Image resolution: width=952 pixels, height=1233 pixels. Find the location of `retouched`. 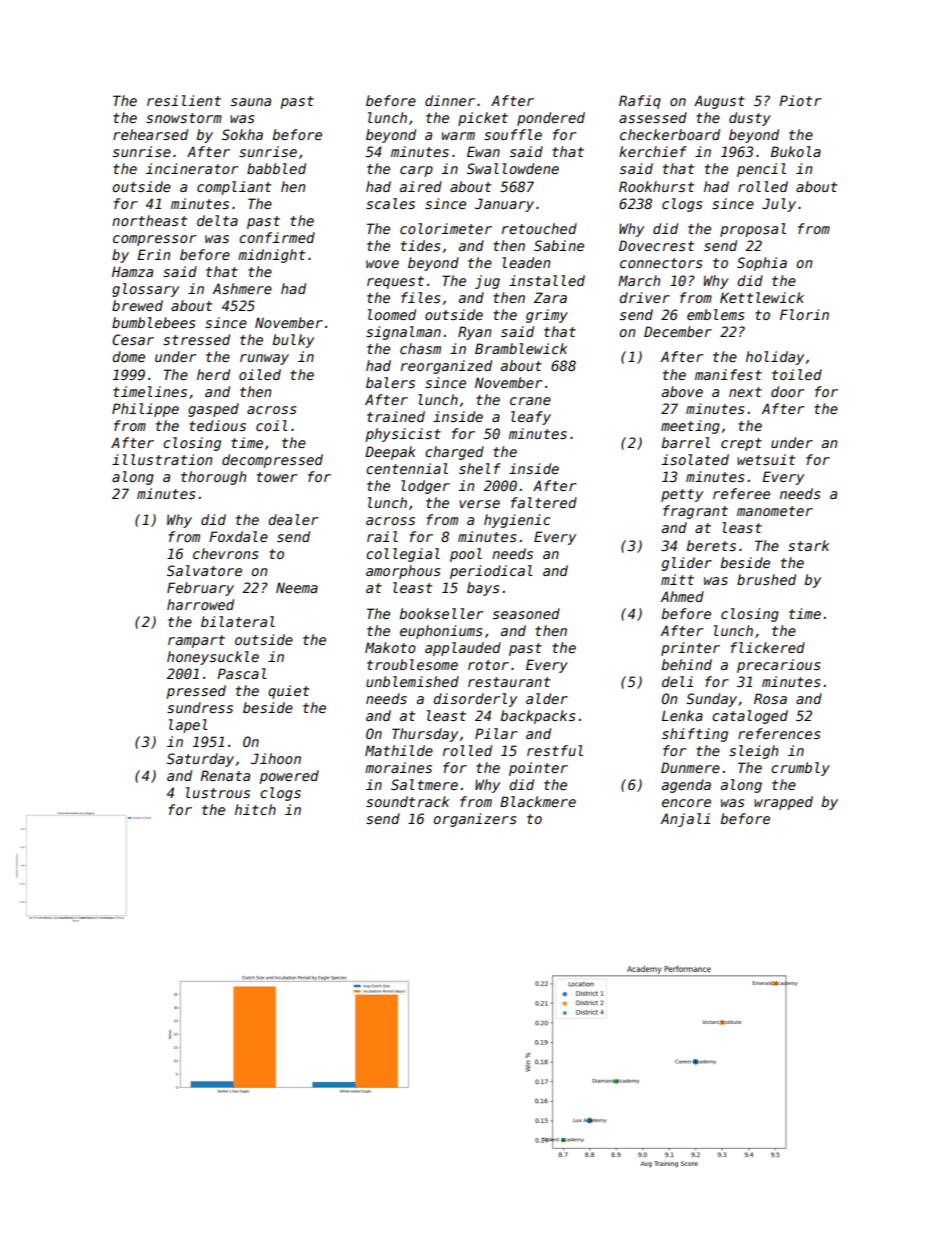

retouched is located at coordinates (539, 228).
